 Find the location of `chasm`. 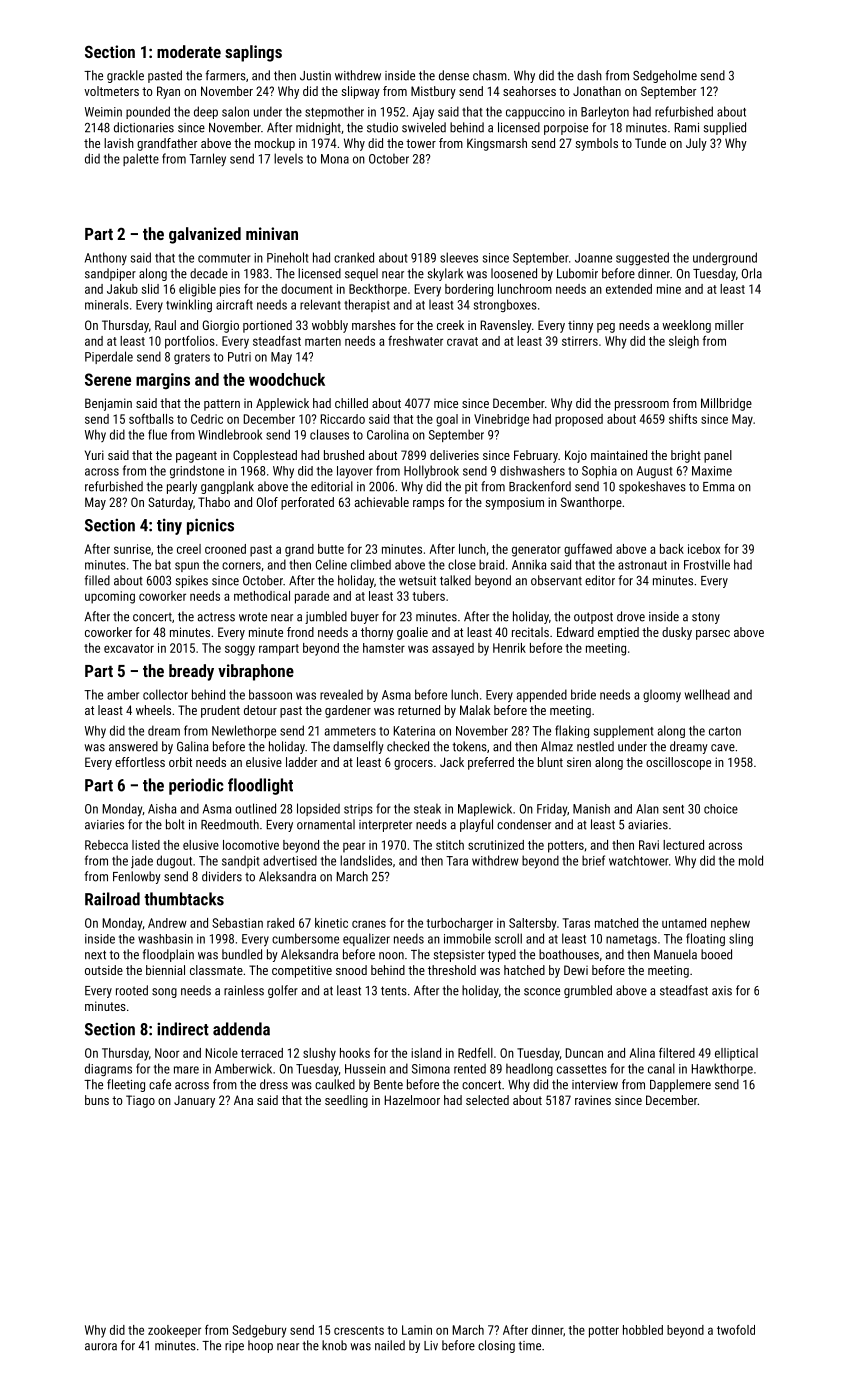

chasm is located at coordinates (490, 75).
